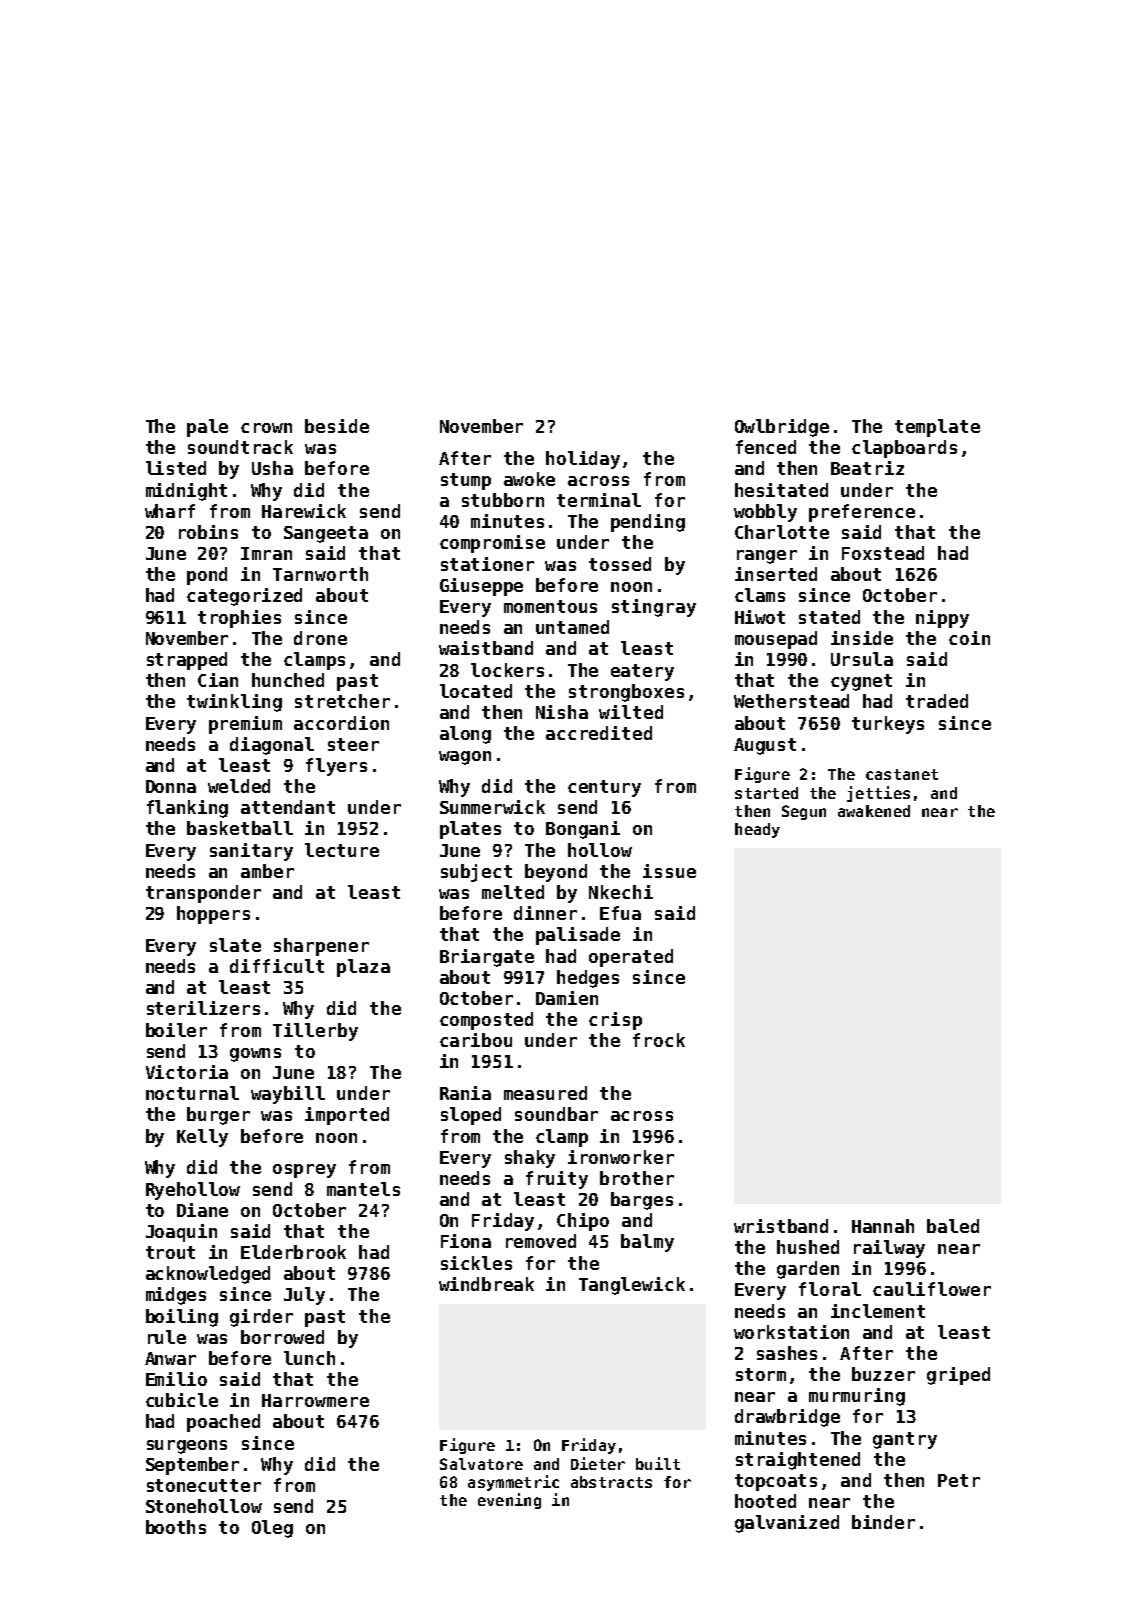 This screenshot has height=1620, width=1145. What do you see at coordinates (337, 426) in the screenshot?
I see `beside` at bounding box center [337, 426].
